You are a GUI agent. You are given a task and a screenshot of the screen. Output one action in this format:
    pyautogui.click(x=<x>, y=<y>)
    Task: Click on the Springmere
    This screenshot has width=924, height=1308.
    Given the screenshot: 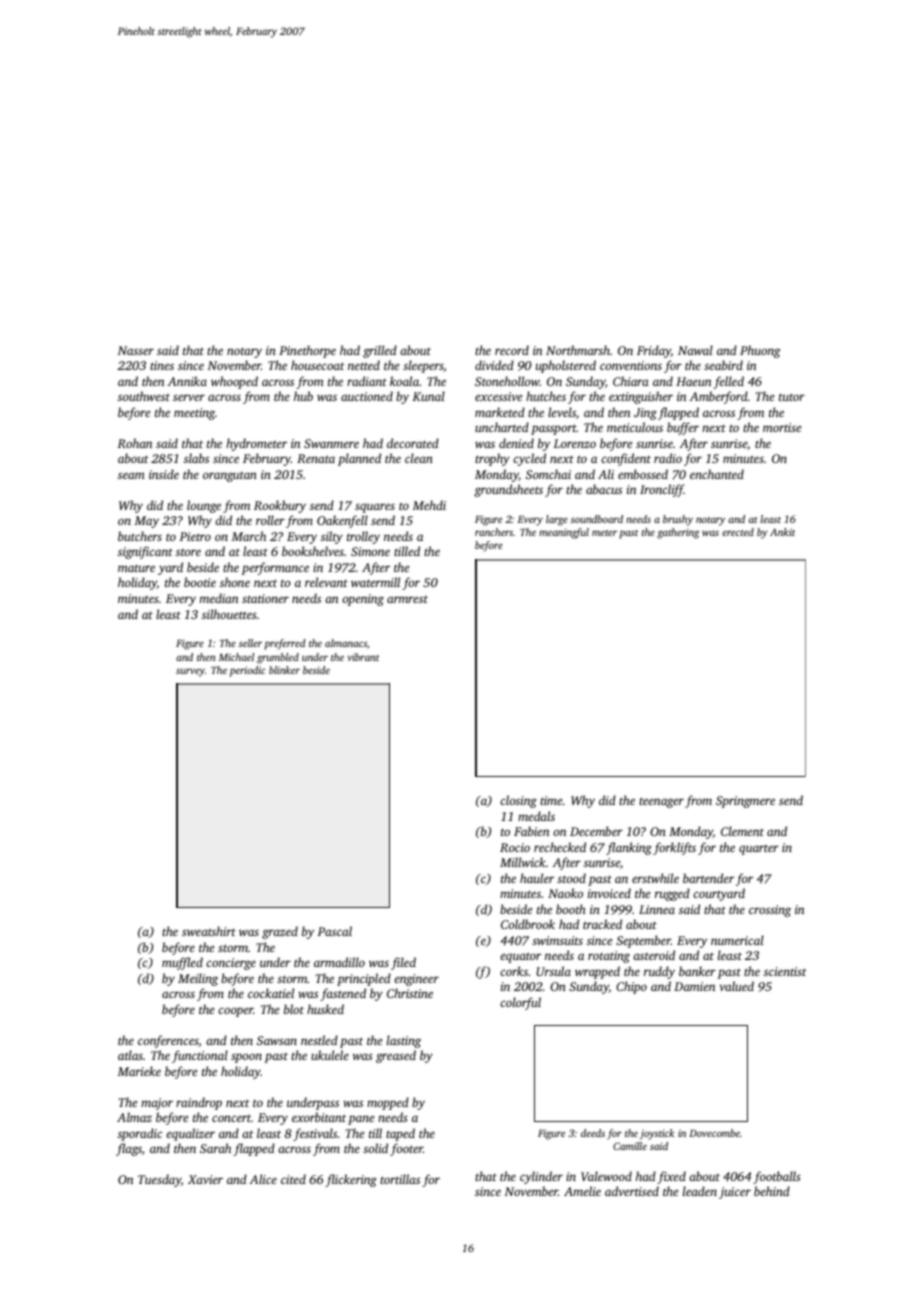 What is the action you would take?
    pyautogui.click(x=745, y=802)
